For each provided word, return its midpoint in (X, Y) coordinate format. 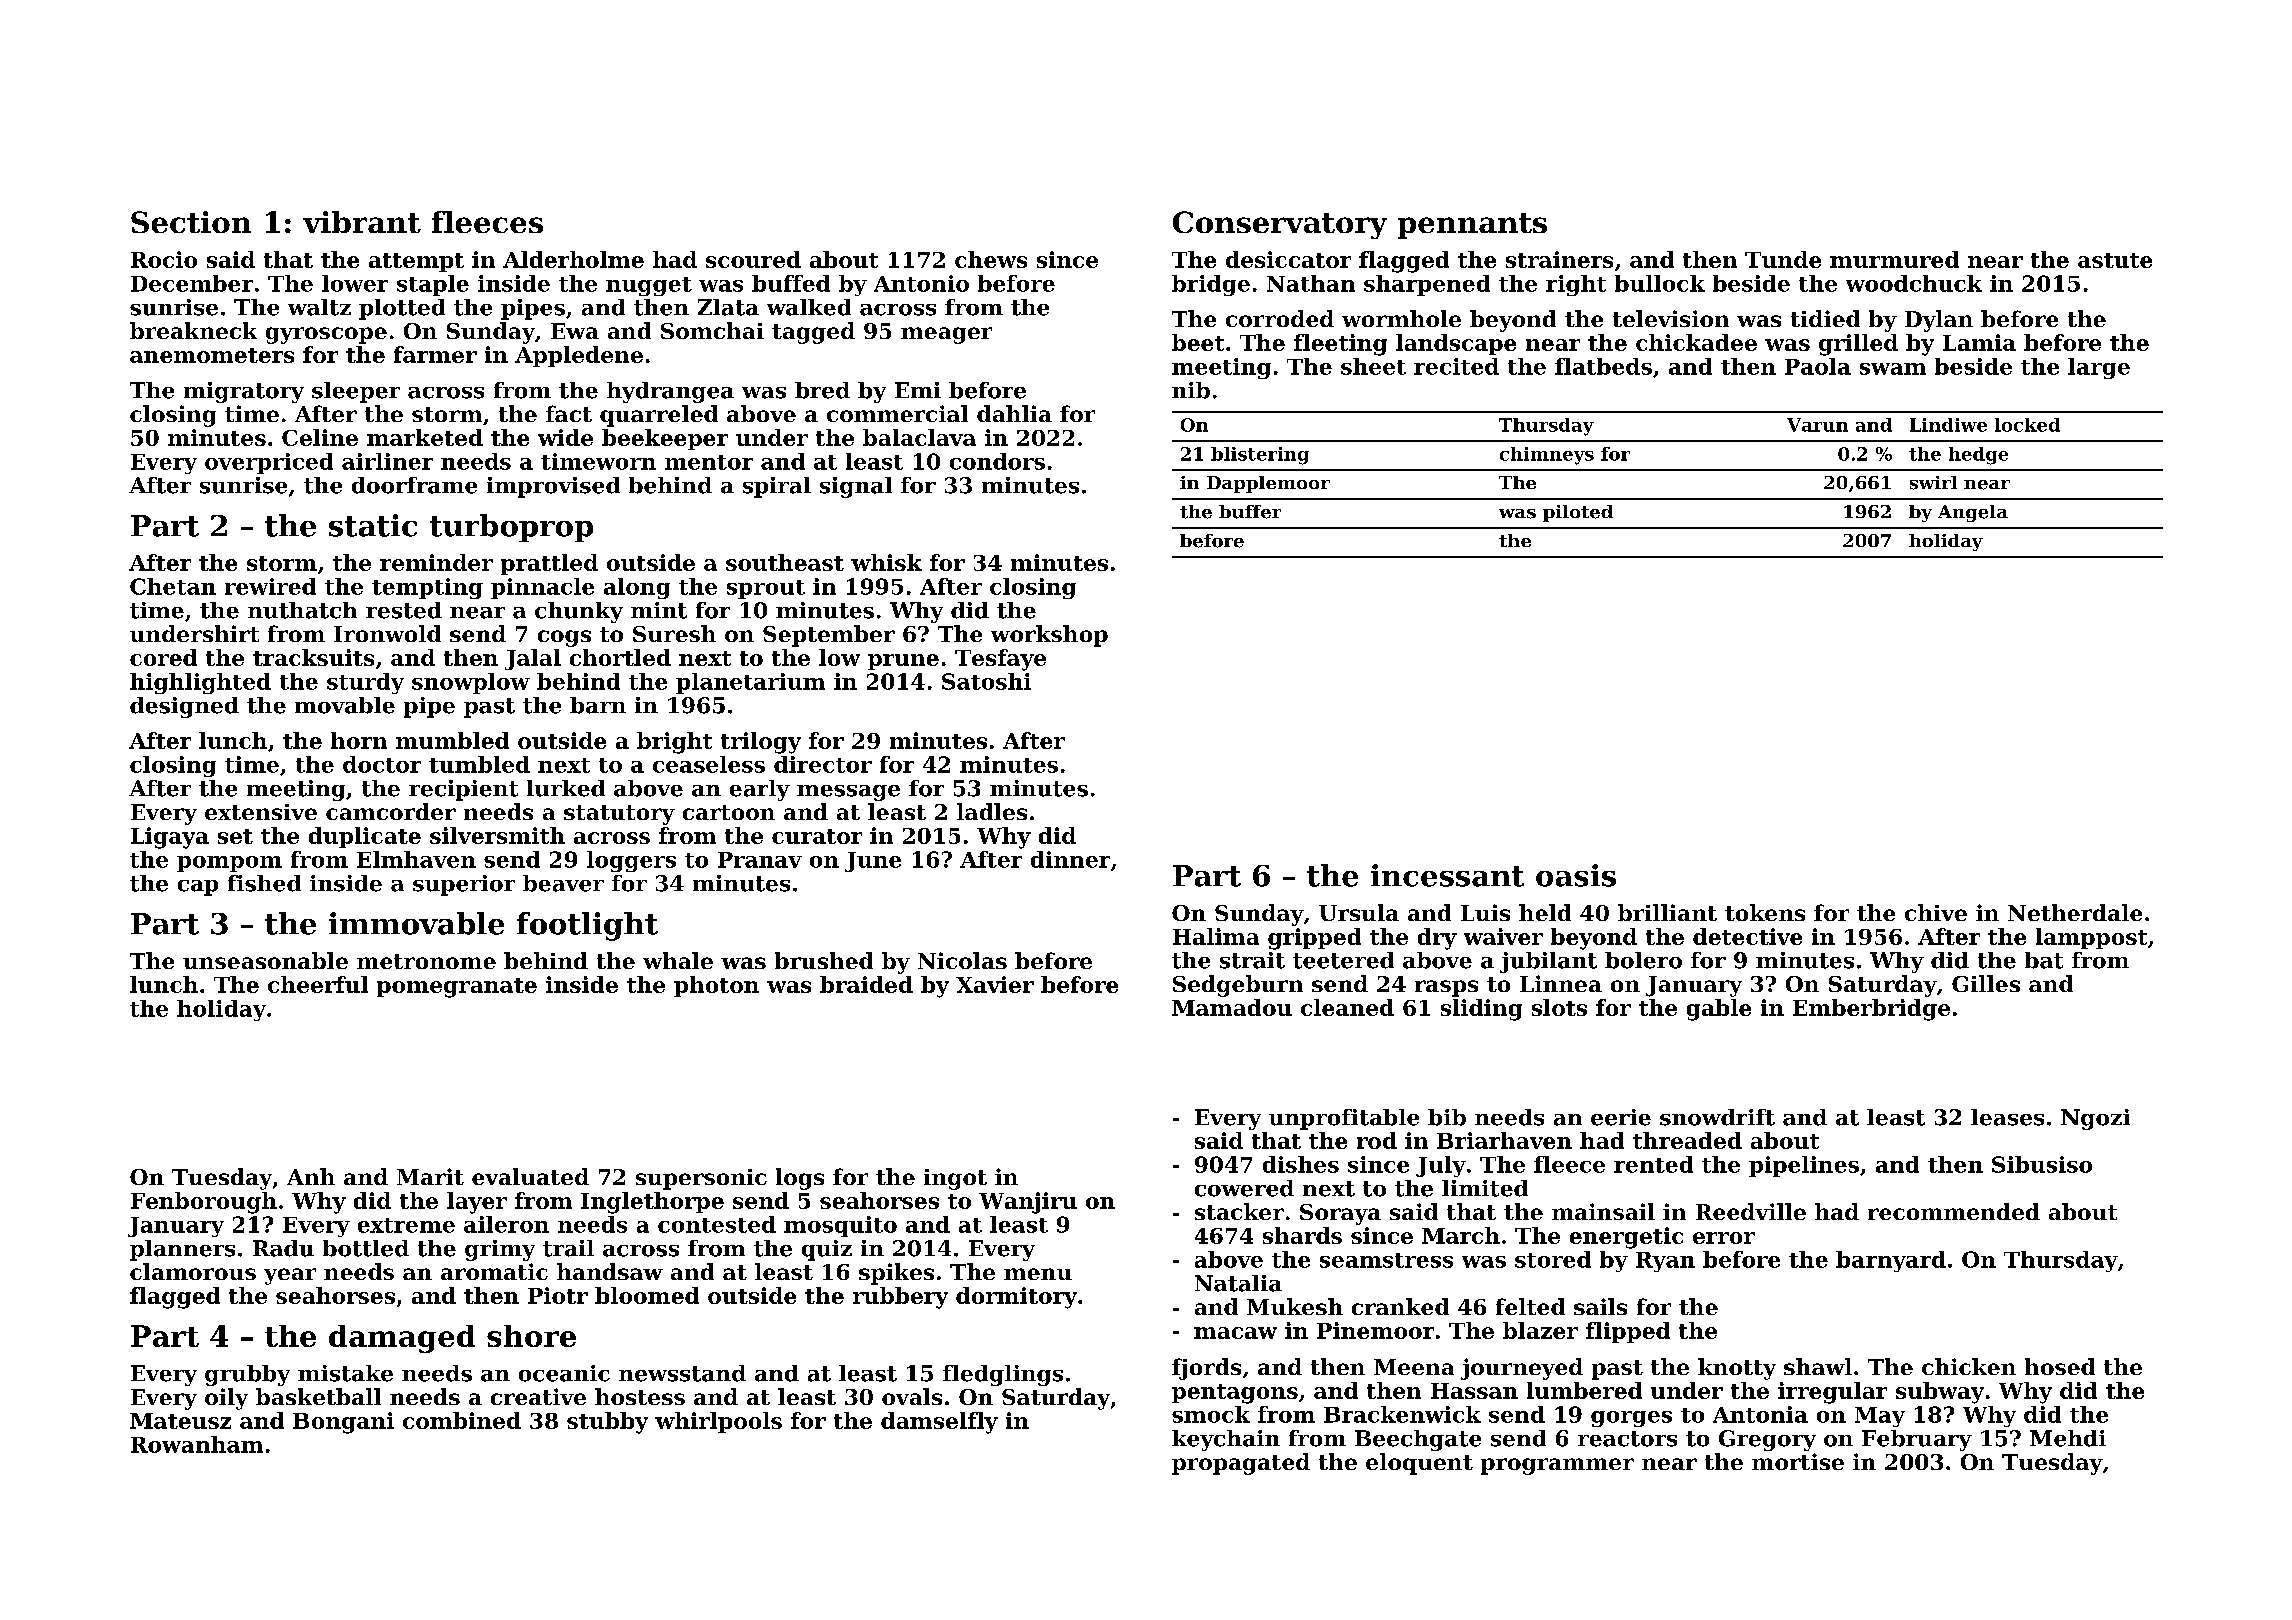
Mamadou (1232, 1007)
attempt (416, 262)
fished (264, 883)
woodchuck (1914, 283)
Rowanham (197, 1444)
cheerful (318, 984)
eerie (1621, 1117)
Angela (1973, 513)
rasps (1446, 988)
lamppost (2091, 938)
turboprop (511, 528)
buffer (1250, 512)
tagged (813, 333)
